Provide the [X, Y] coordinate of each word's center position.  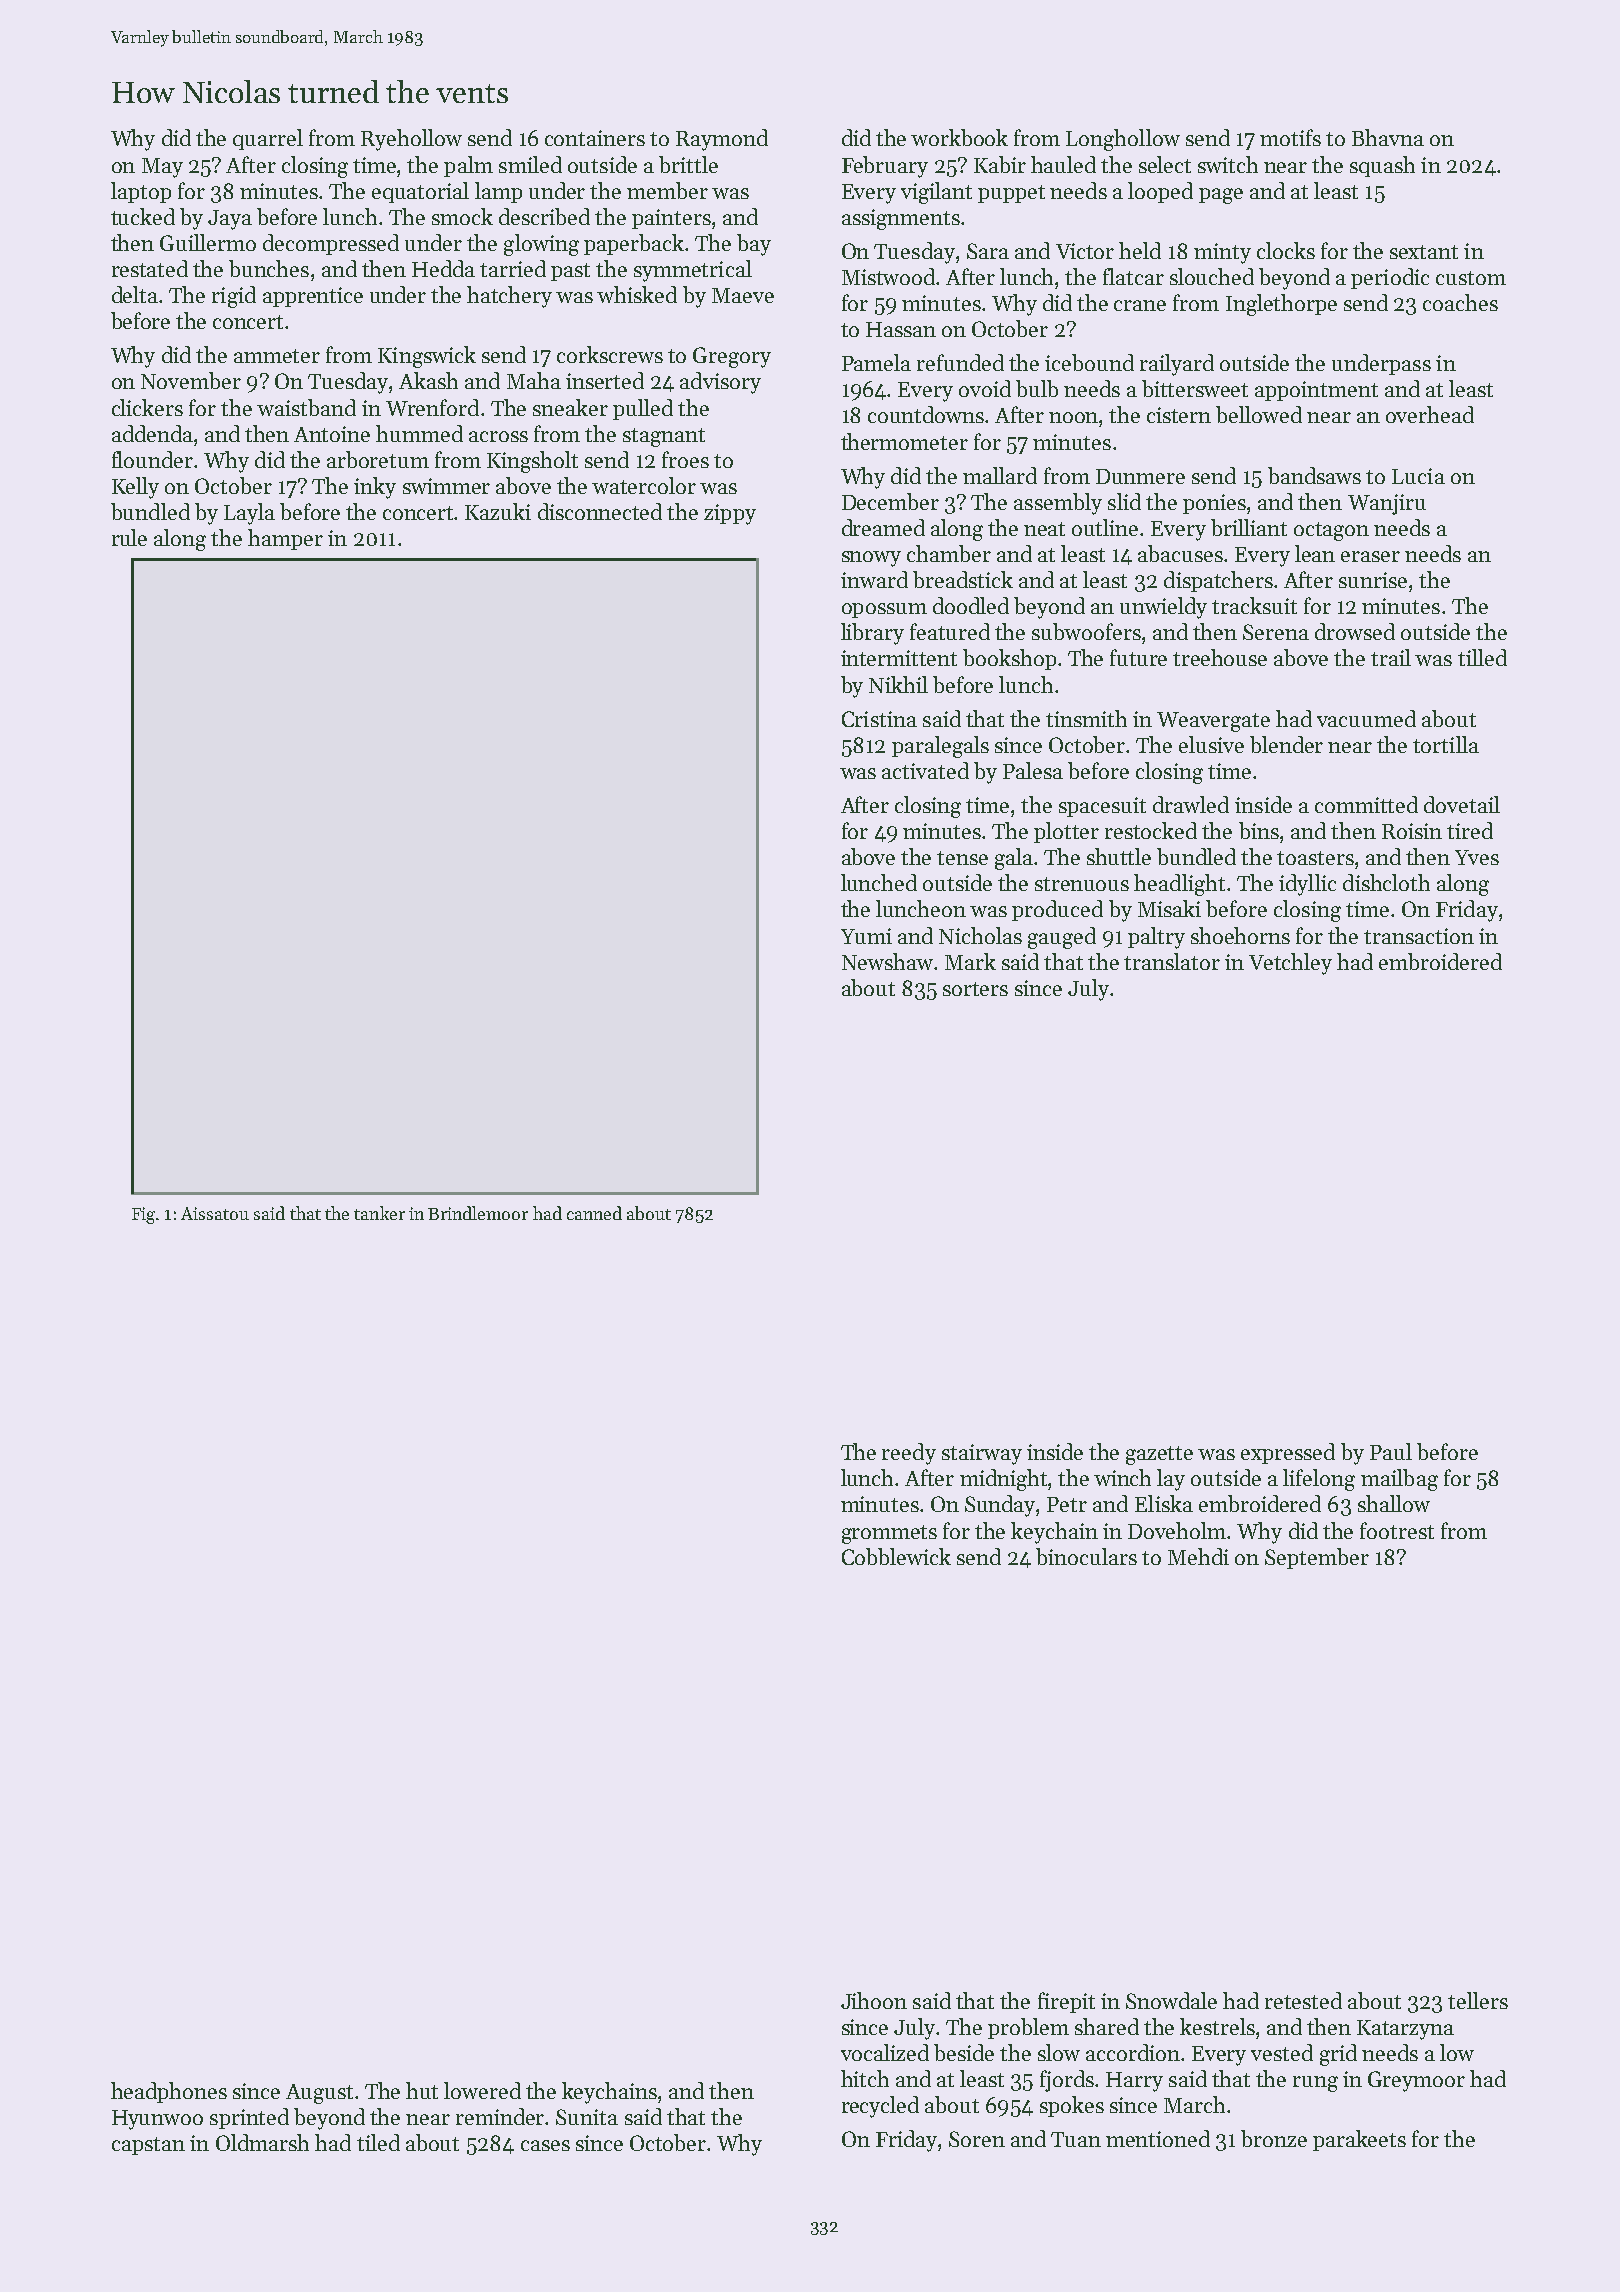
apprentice [313, 297]
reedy [909, 1454]
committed [1366, 804]
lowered [482, 2090]
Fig [144, 1215]
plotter [1066, 832]
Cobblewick [896, 1556]
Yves [1477, 857]
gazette [1159, 1455]
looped [1160, 192]
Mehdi [1198, 1556]
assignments [901, 219]
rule [129, 537]
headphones [169, 2092]
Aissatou [215, 1213]
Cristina [879, 719]
